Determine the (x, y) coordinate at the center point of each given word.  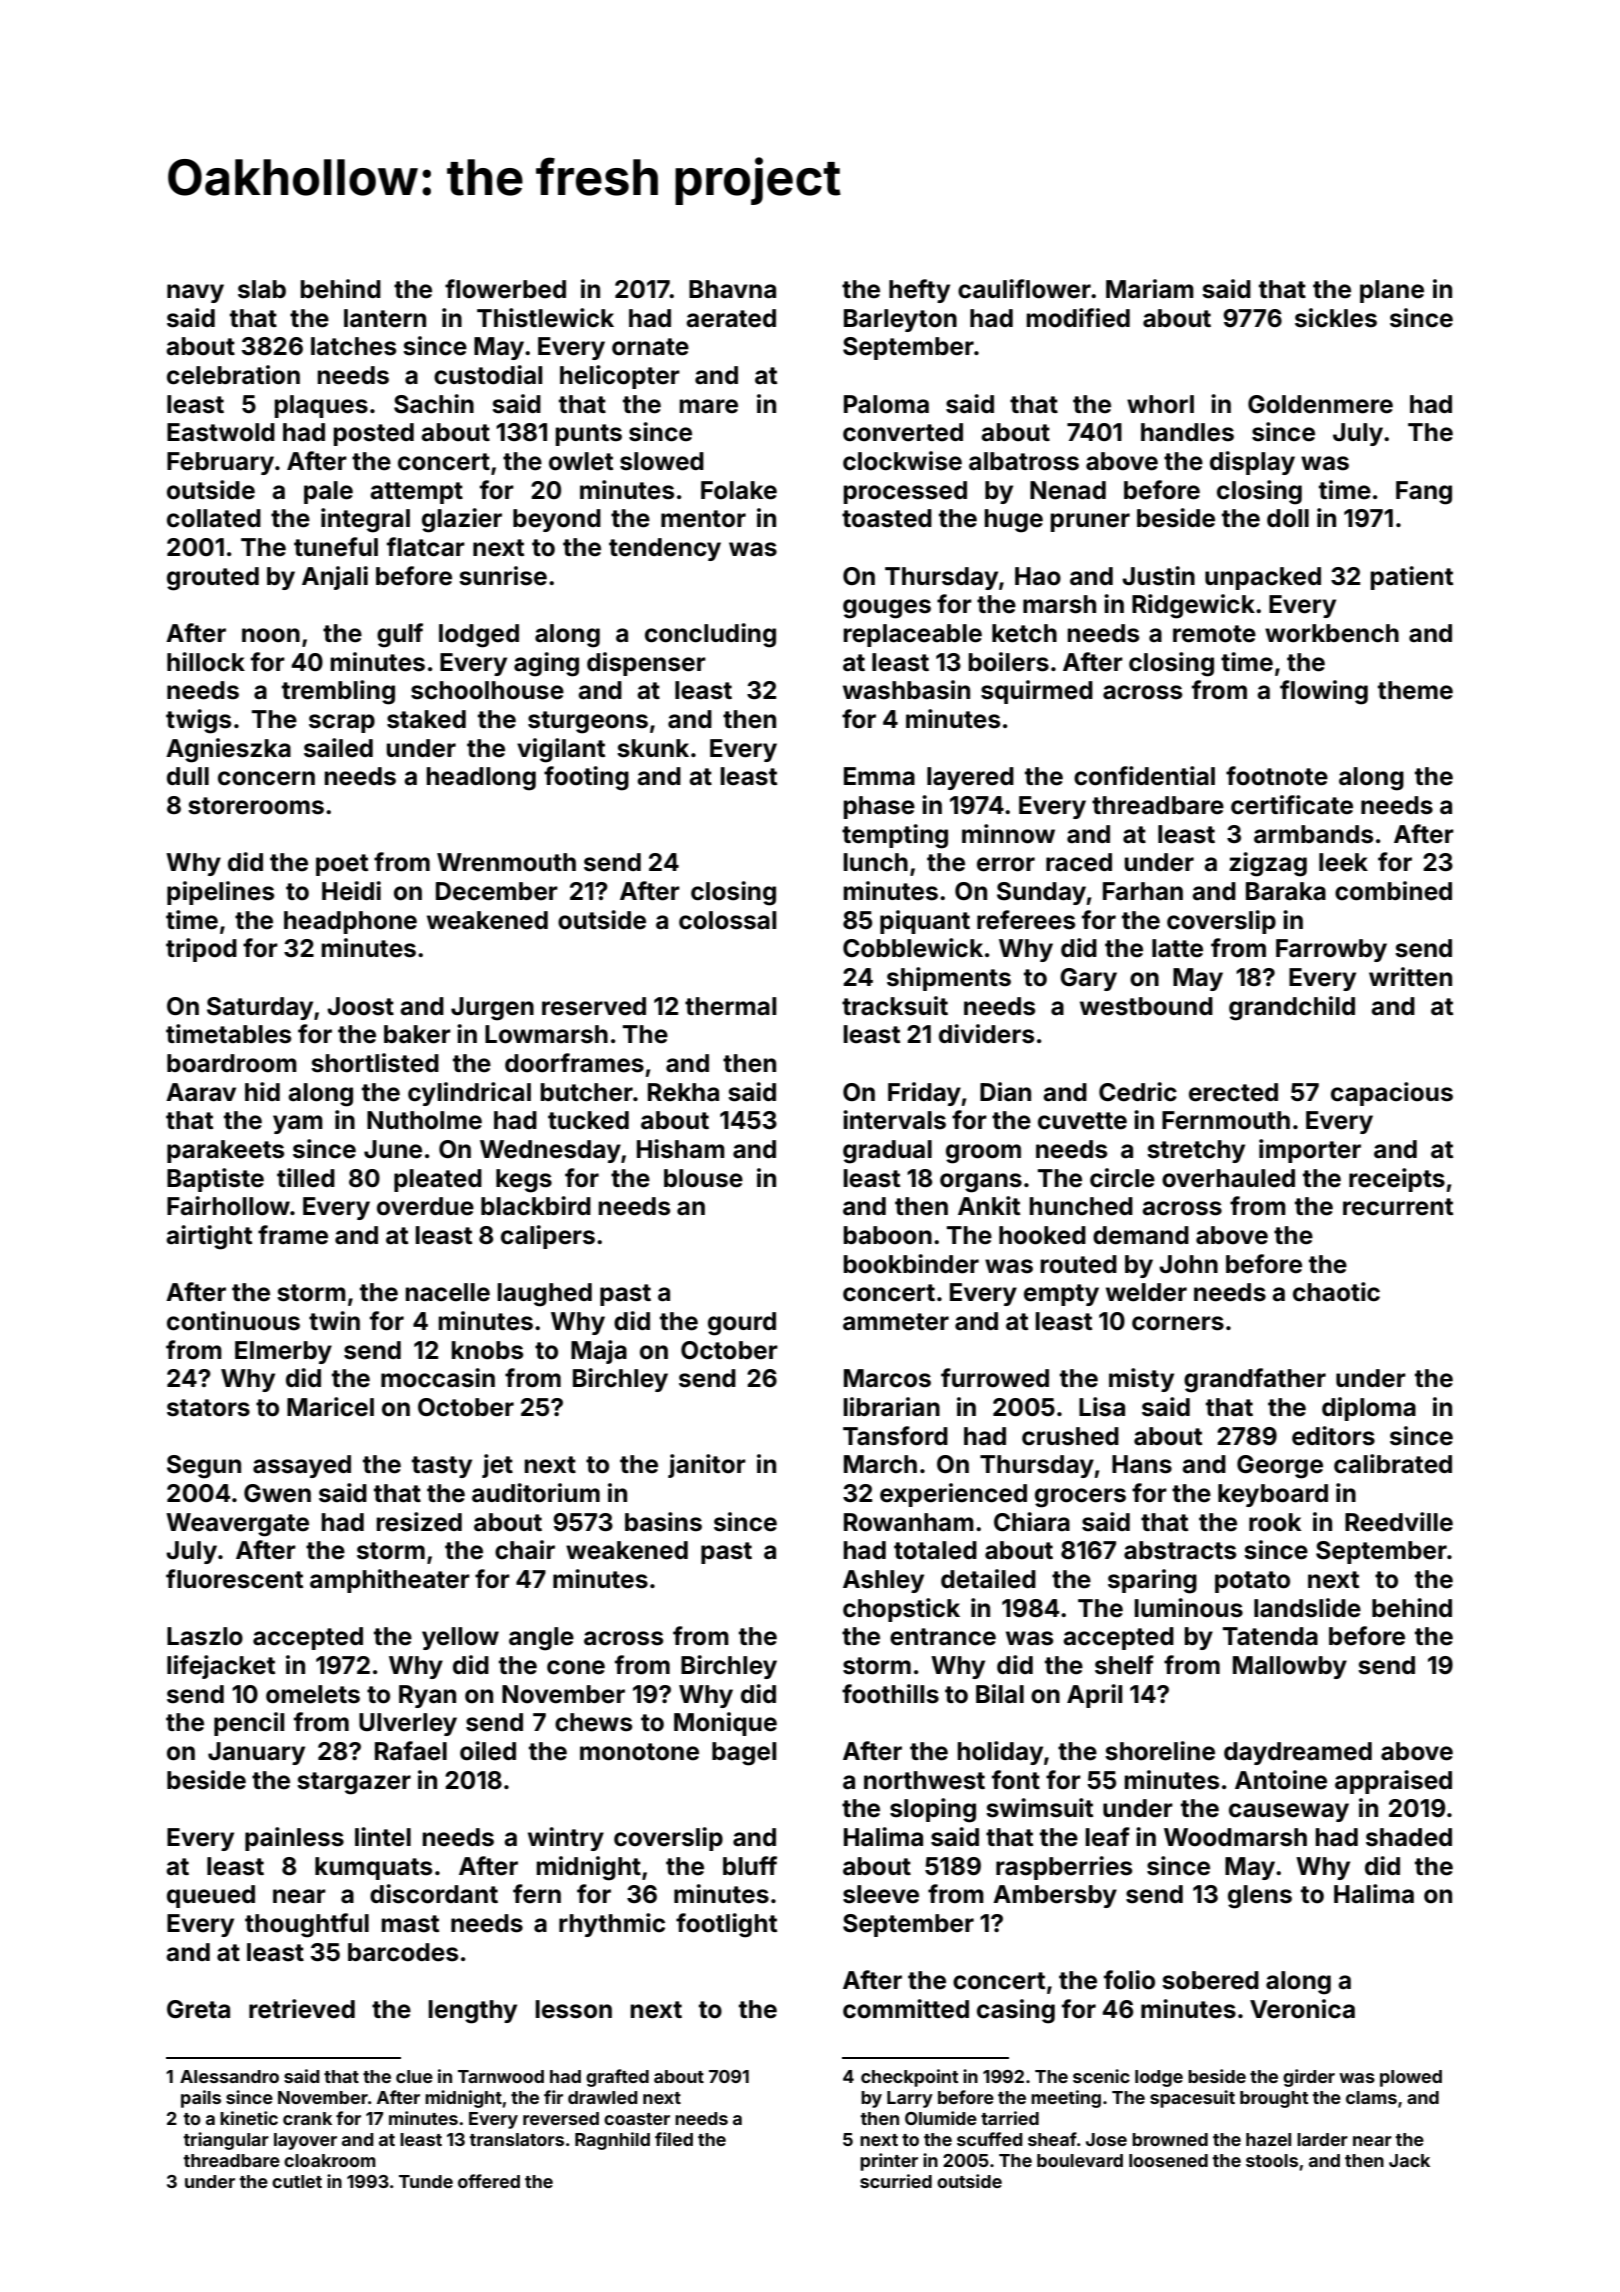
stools (1272, 2160)
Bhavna (732, 289)
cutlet (297, 2181)
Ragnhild (612, 2141)
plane (1392, 291)
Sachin (434, 404)
